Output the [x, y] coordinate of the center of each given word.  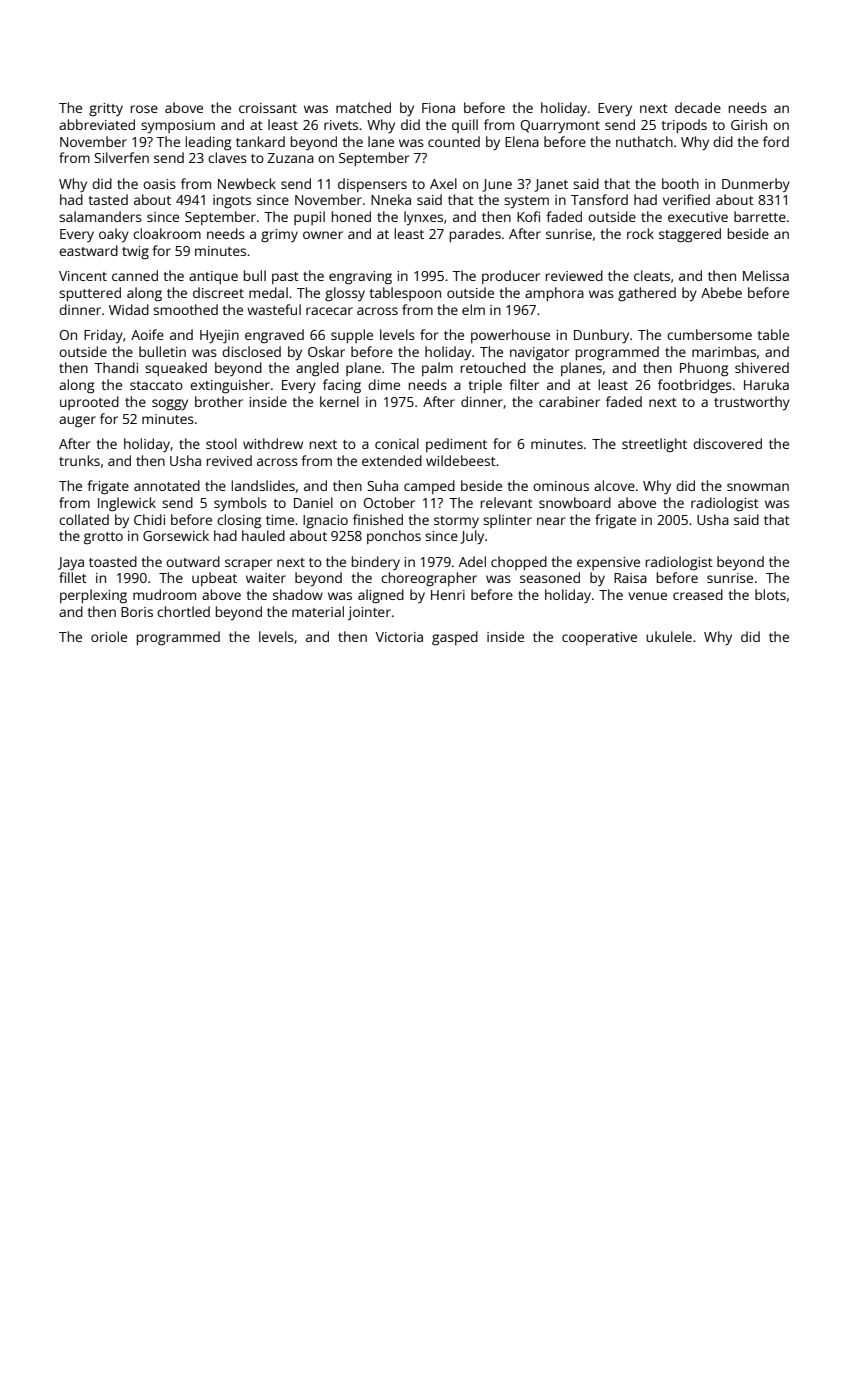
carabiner [569, 401]
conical [397, 443]
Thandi [116, 367]
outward [193, 561]
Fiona [438, 108]
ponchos [394, 537]
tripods [684, 126]
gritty [106, 110]
